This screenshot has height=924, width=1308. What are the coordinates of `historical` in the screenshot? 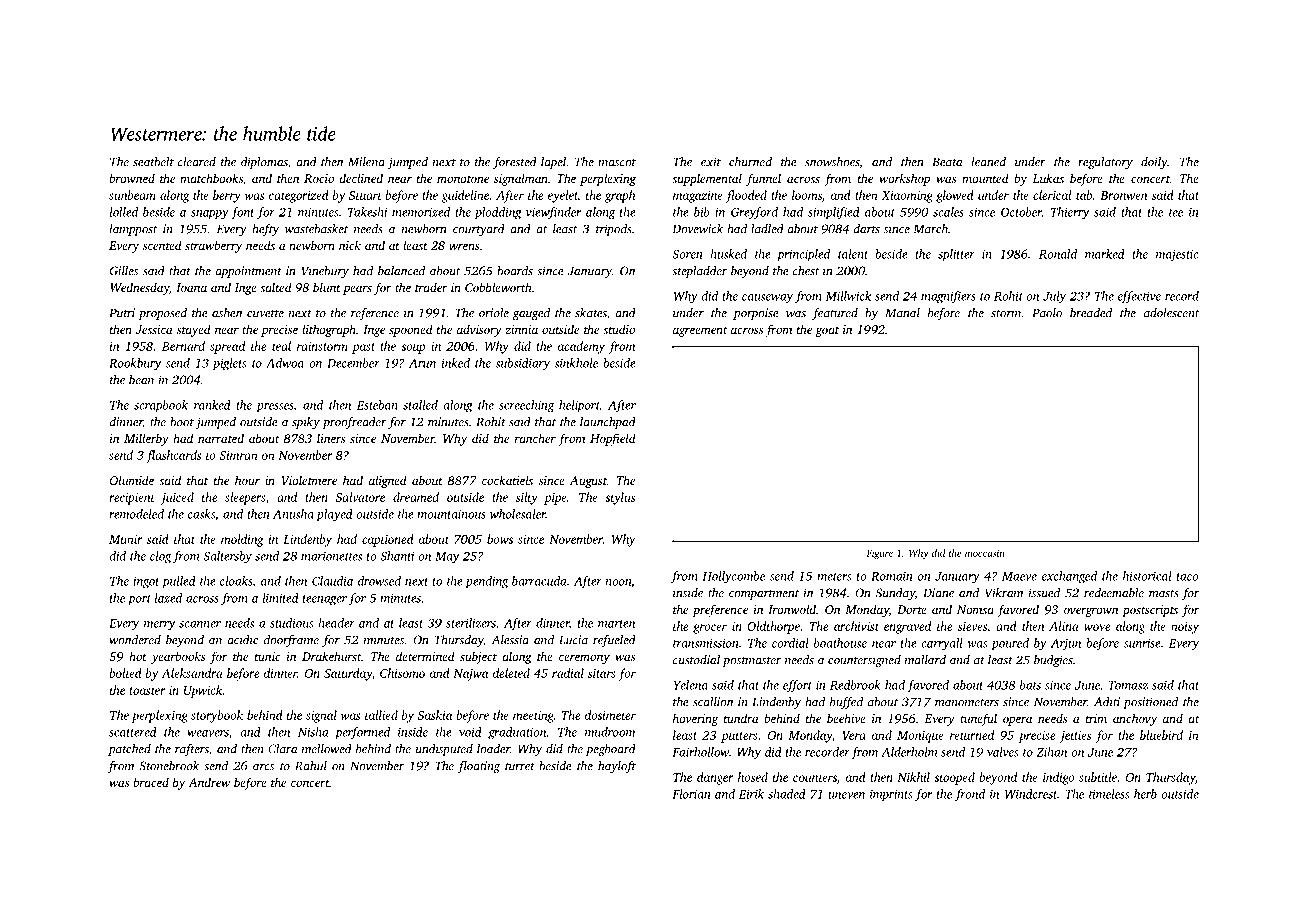 It's located at (1147, 576).
